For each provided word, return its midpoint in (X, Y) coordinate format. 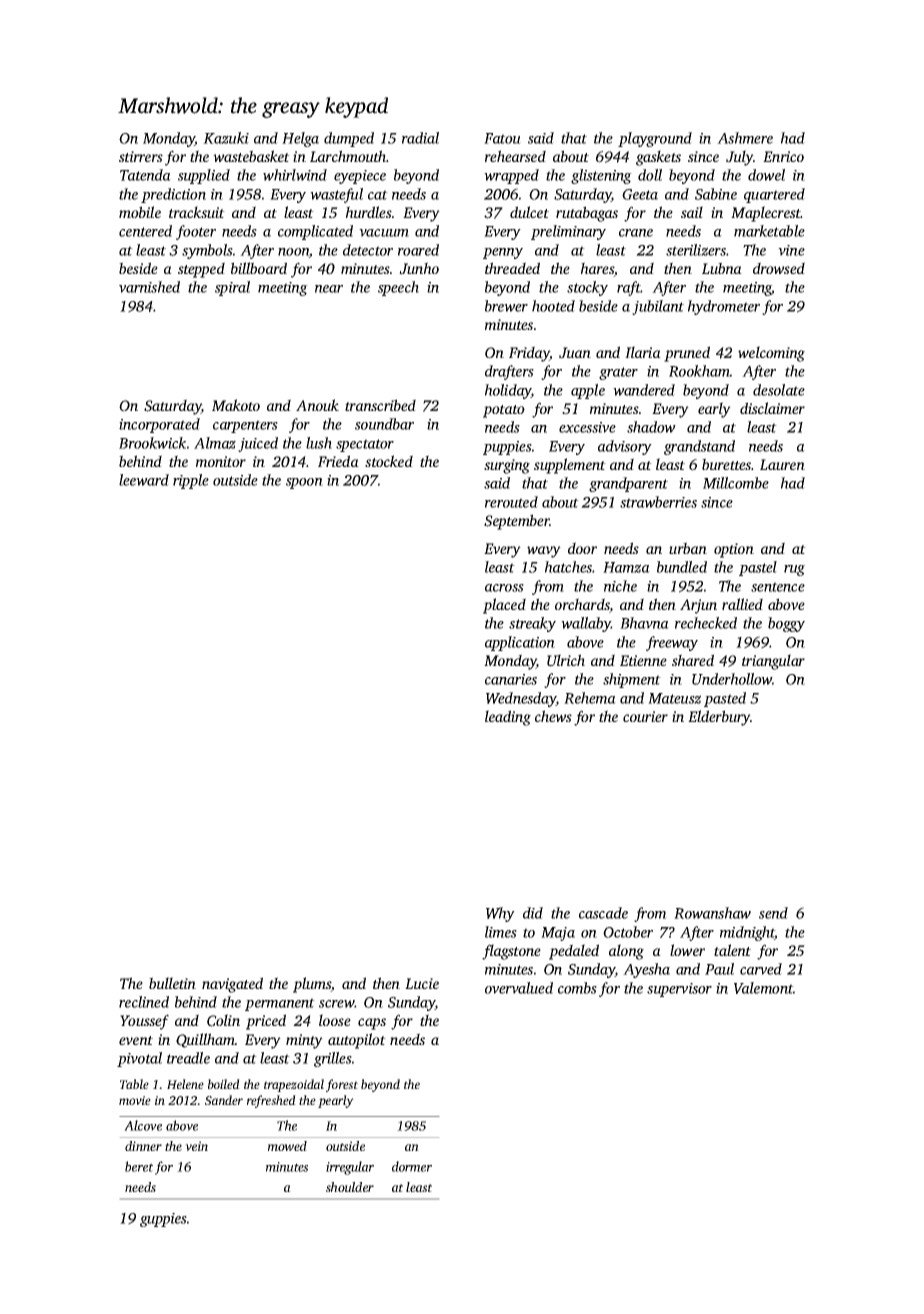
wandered (644, 390)
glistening (601, 176)
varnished (149, 287)
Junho (419, 268)
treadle (188, 1058)
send (773, 913)
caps (372, 1024)
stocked (389, 461)
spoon (304, 483)
